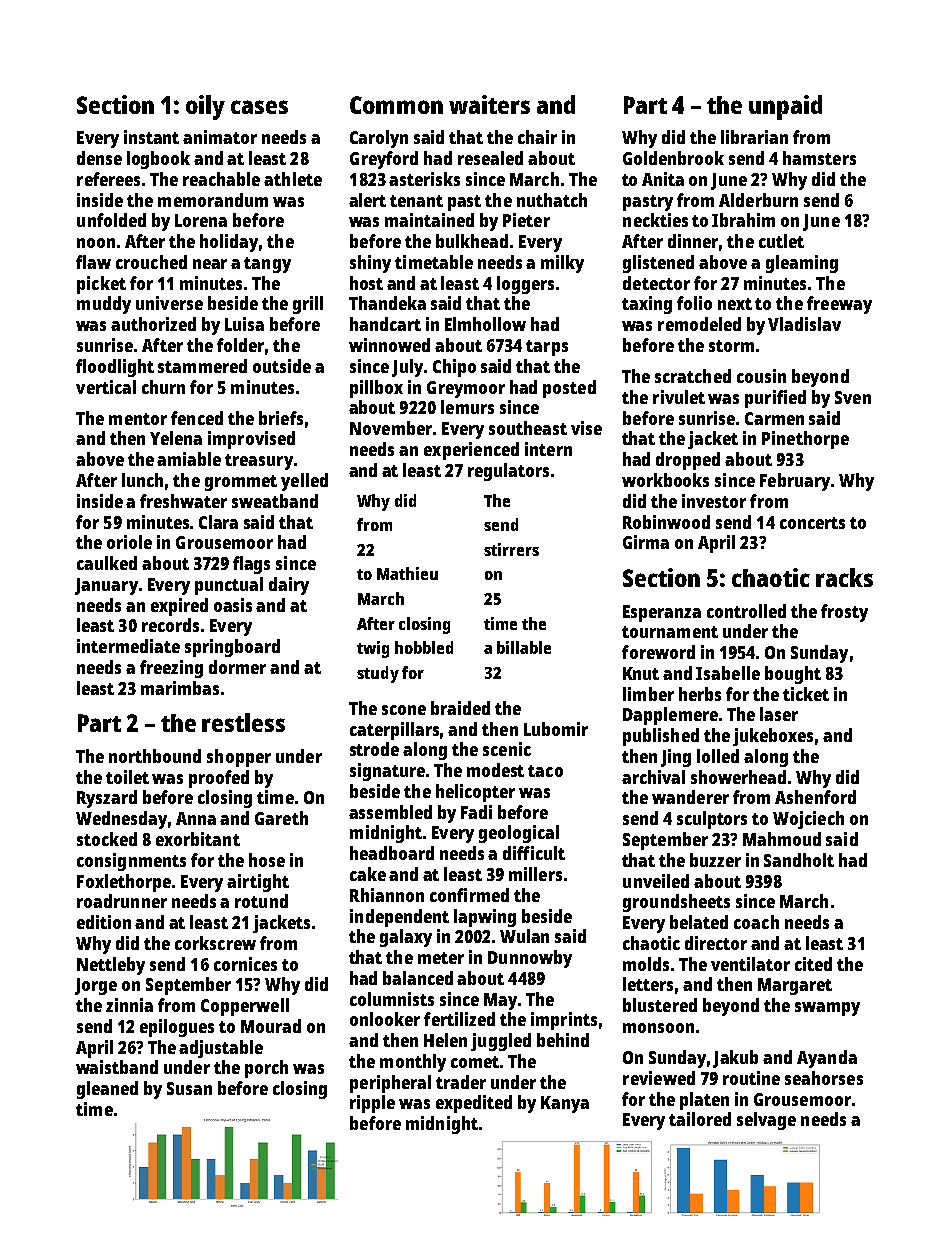 The height and width of the document is (1233, 952). I want to click on resealed, so click(490, 158).
